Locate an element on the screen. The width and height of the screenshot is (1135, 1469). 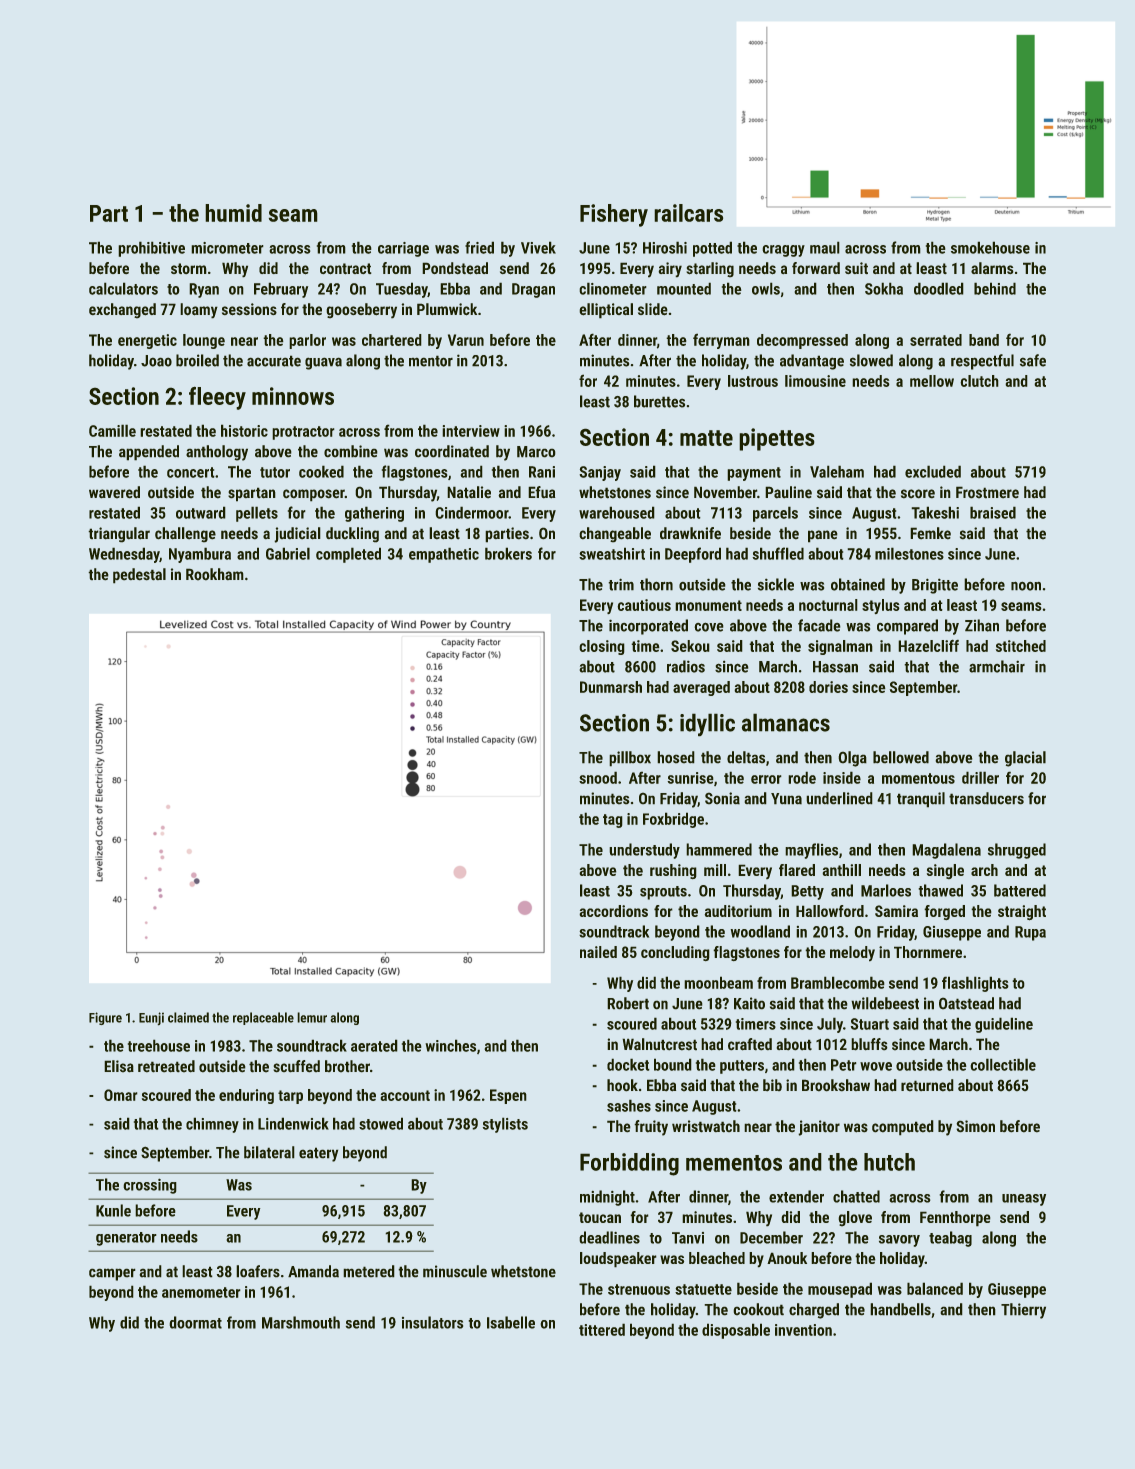
Isabelle is located at coordinates (511, 1322).
